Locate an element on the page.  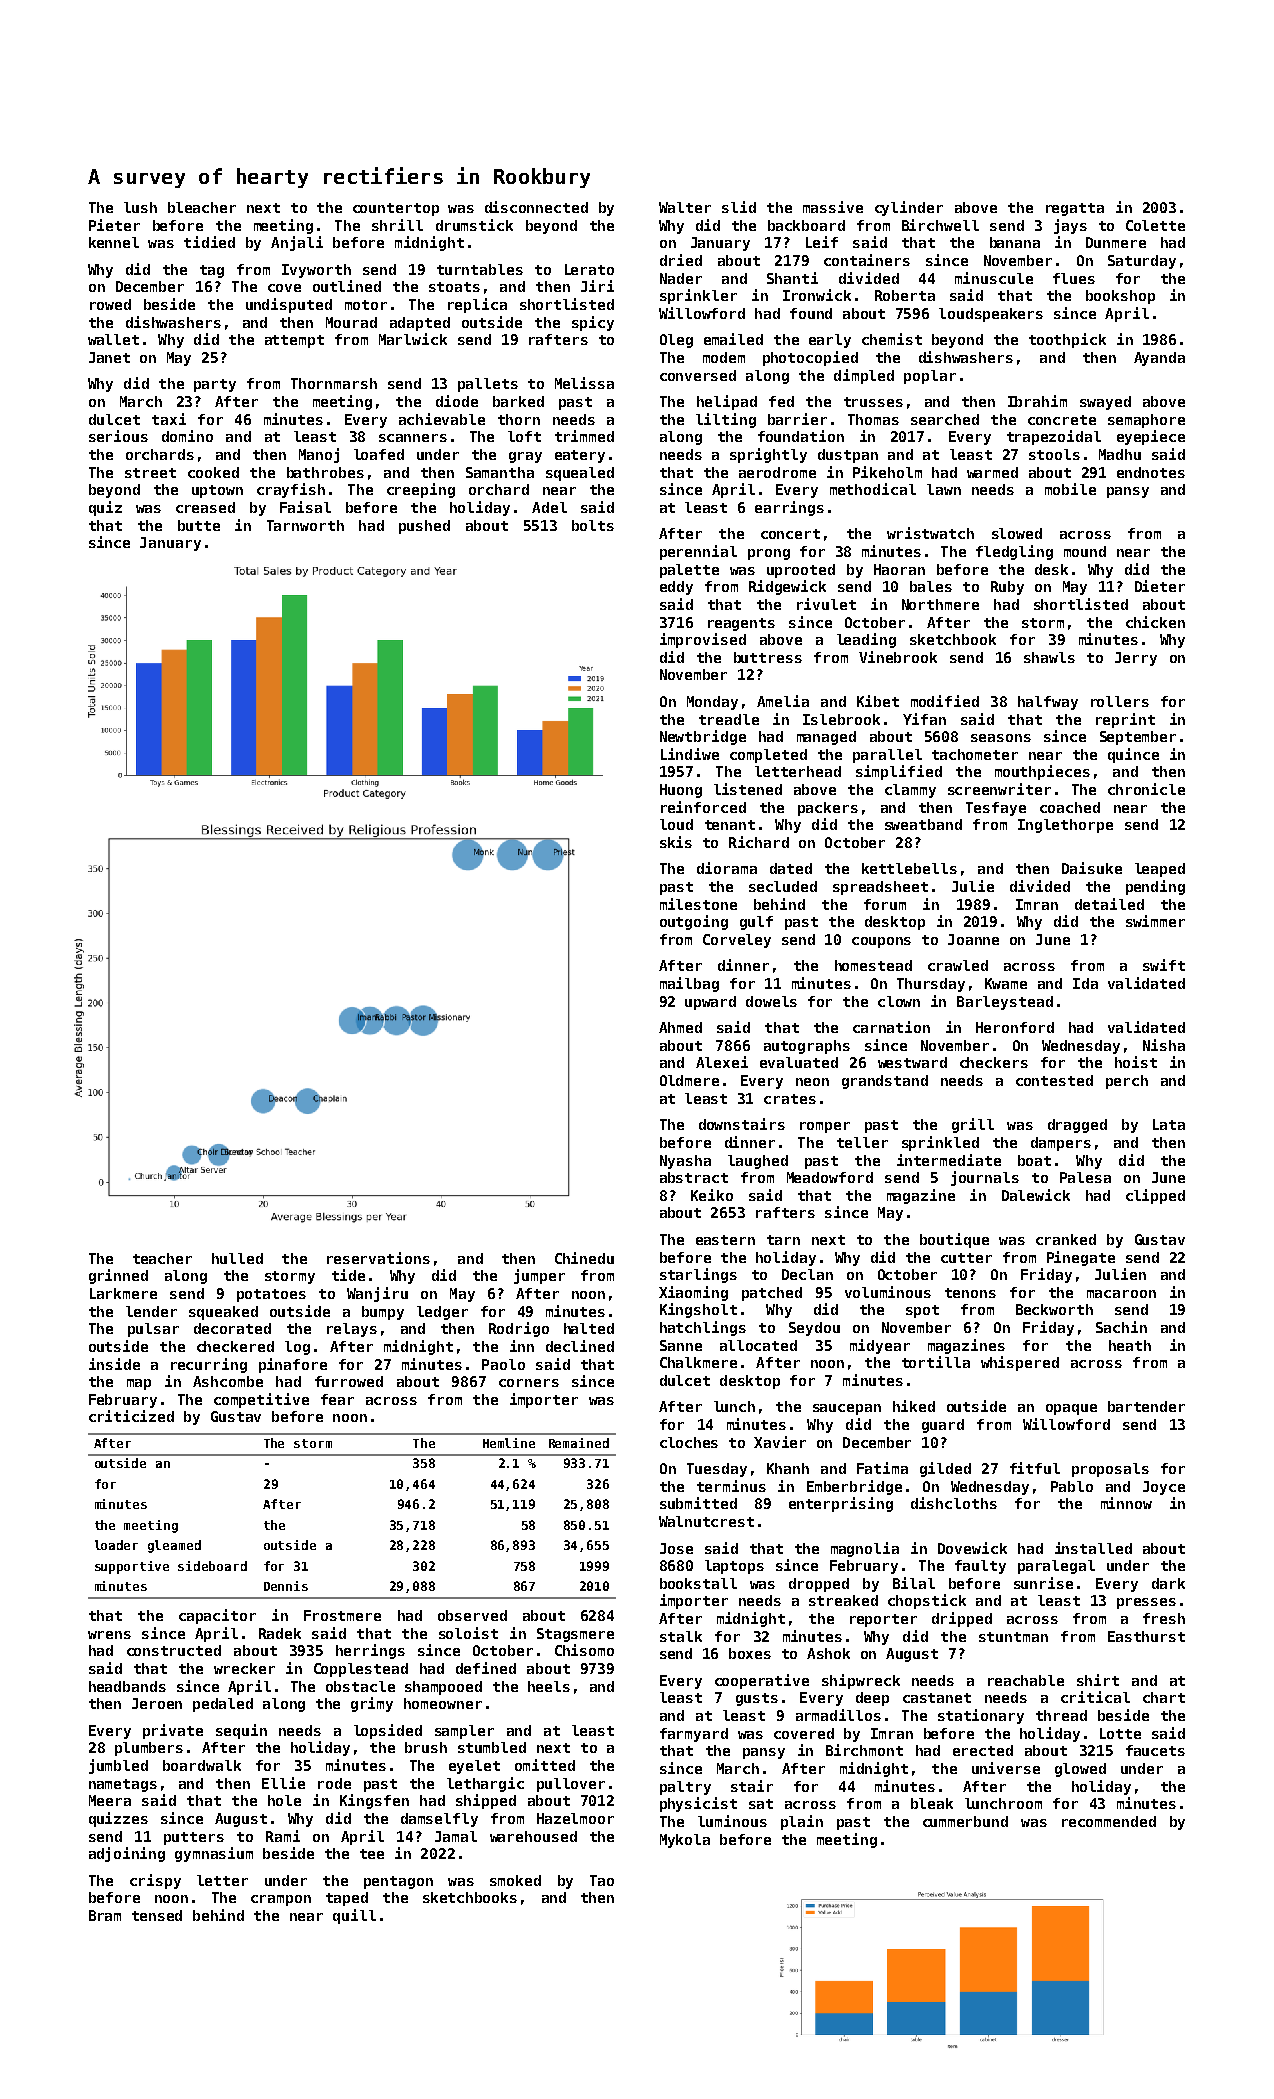
Yifan is located at coordinates (924, 719).
